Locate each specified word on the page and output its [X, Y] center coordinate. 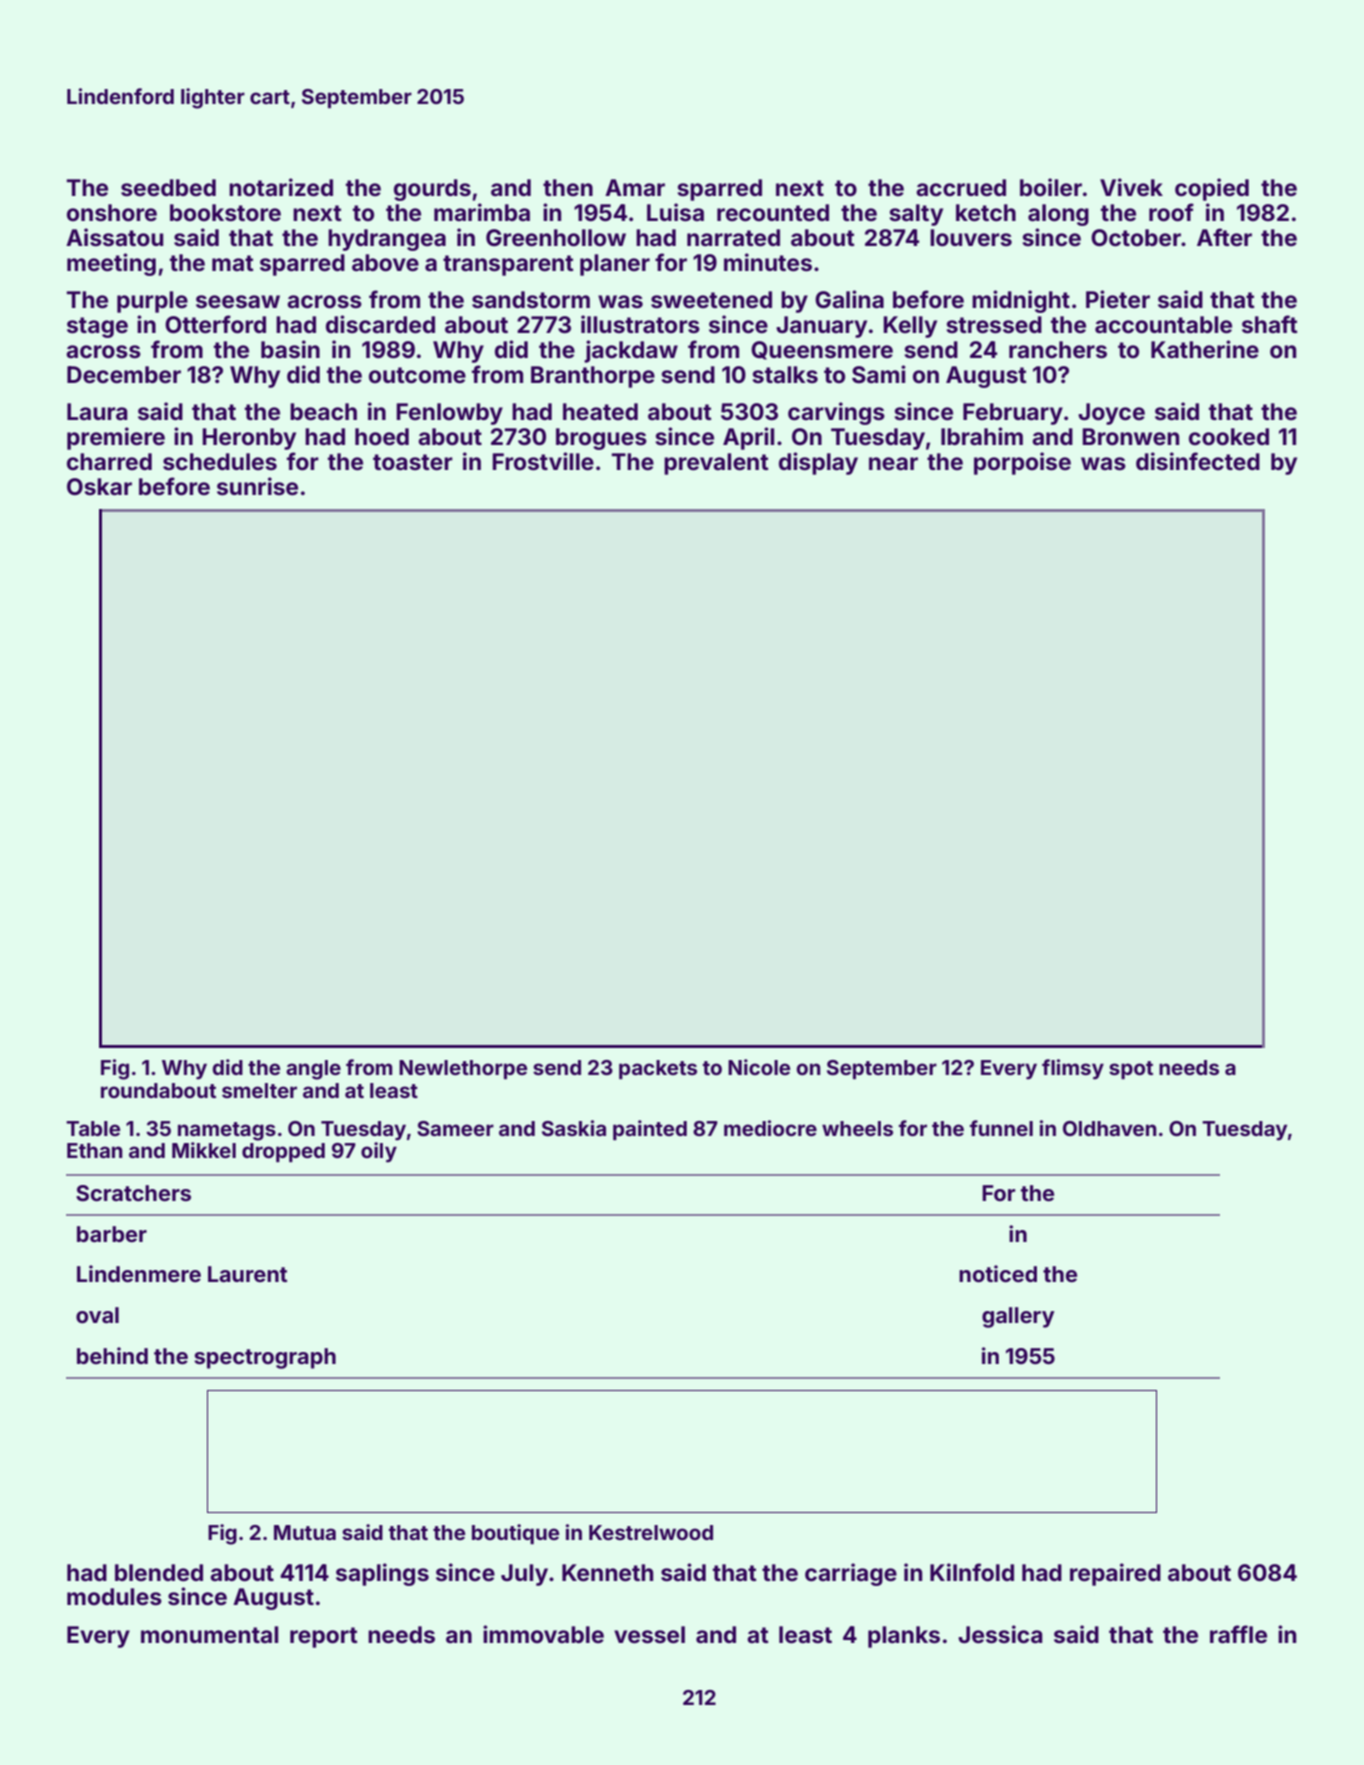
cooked [1229, 437]
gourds [432, 190]
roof [1171, 212]
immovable [543, 1634]
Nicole [759, 1067]
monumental [209, 1635]
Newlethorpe [463, 1069]
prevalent [716, 464]
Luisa [675, 212]
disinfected [1198, 461]
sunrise [257, 486]
